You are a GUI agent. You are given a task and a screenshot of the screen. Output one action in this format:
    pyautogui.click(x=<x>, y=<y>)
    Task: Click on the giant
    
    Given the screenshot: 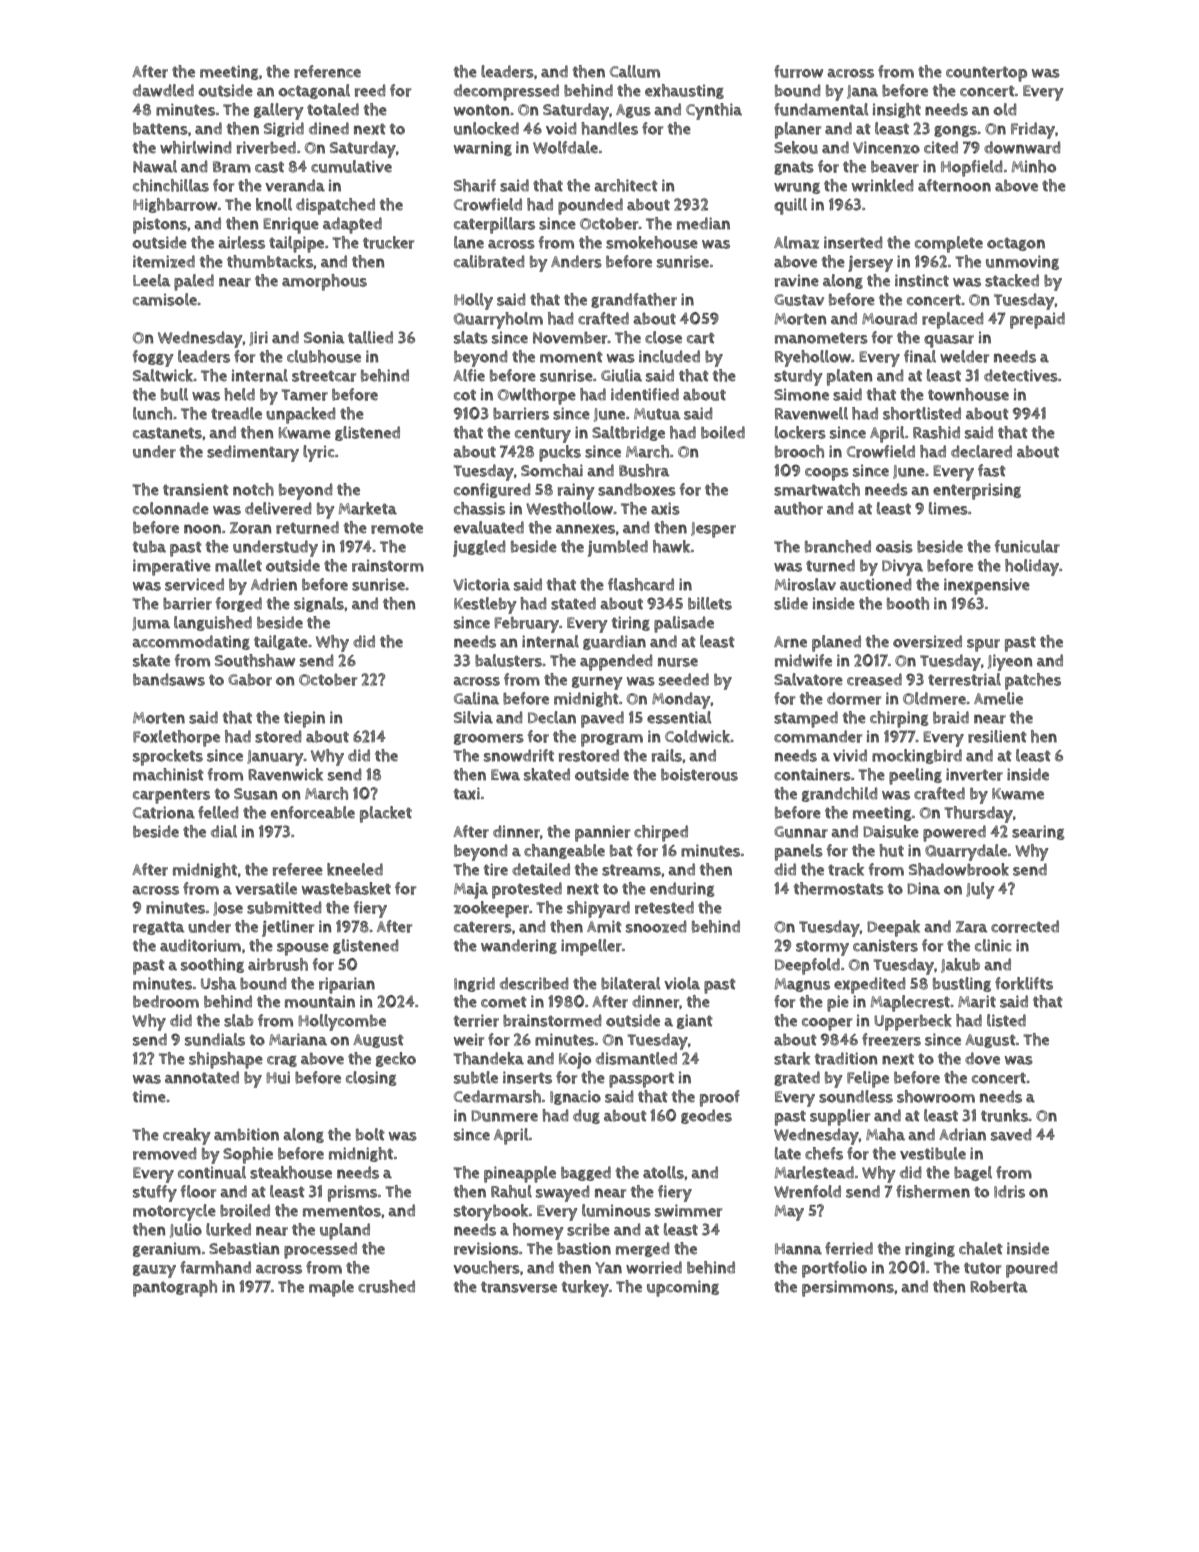 What is the action you would take?
    pyautogui.click(x=695, y=1021)
